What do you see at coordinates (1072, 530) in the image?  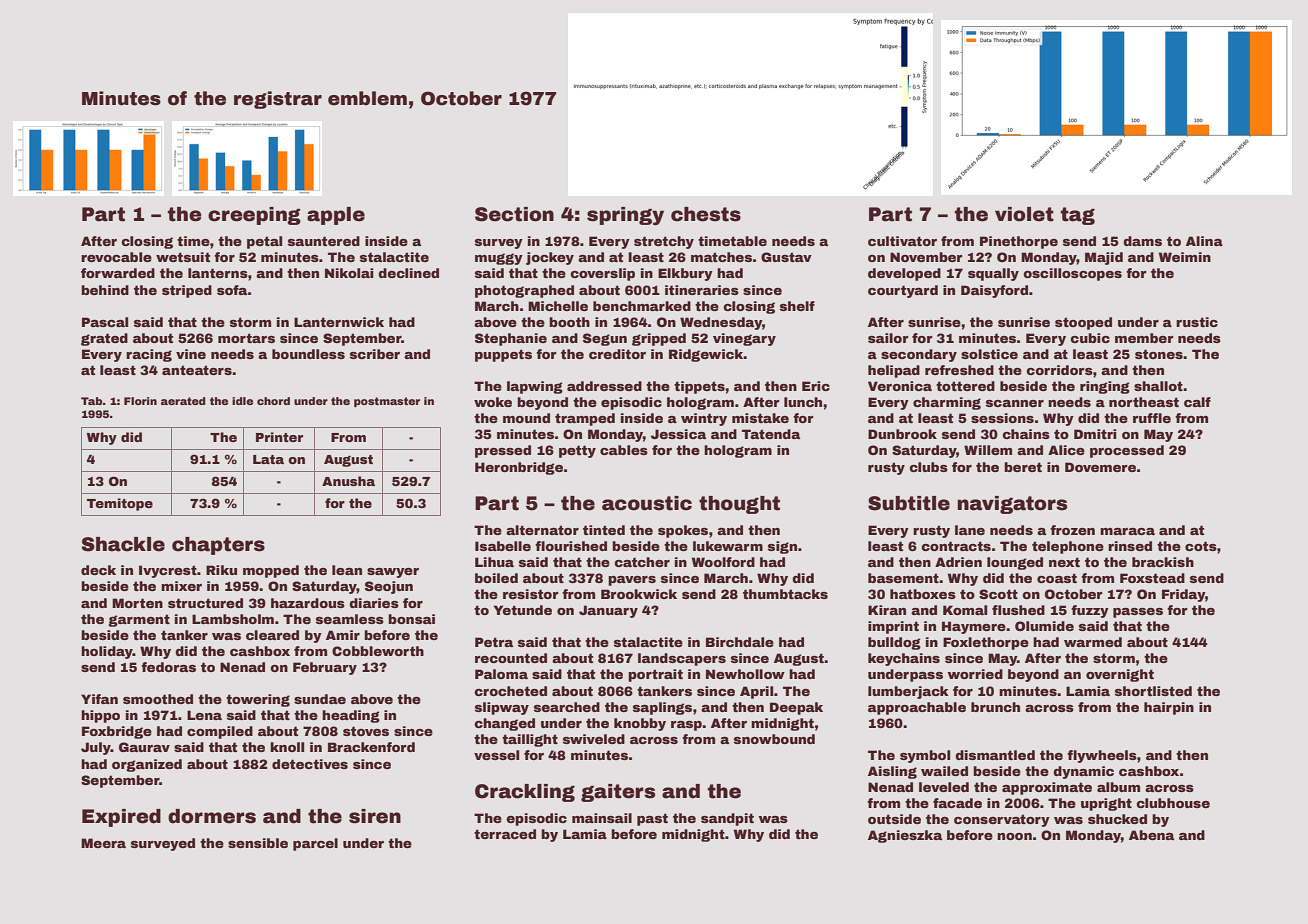 I see `frozen` at bounding box center [1072, 530].
